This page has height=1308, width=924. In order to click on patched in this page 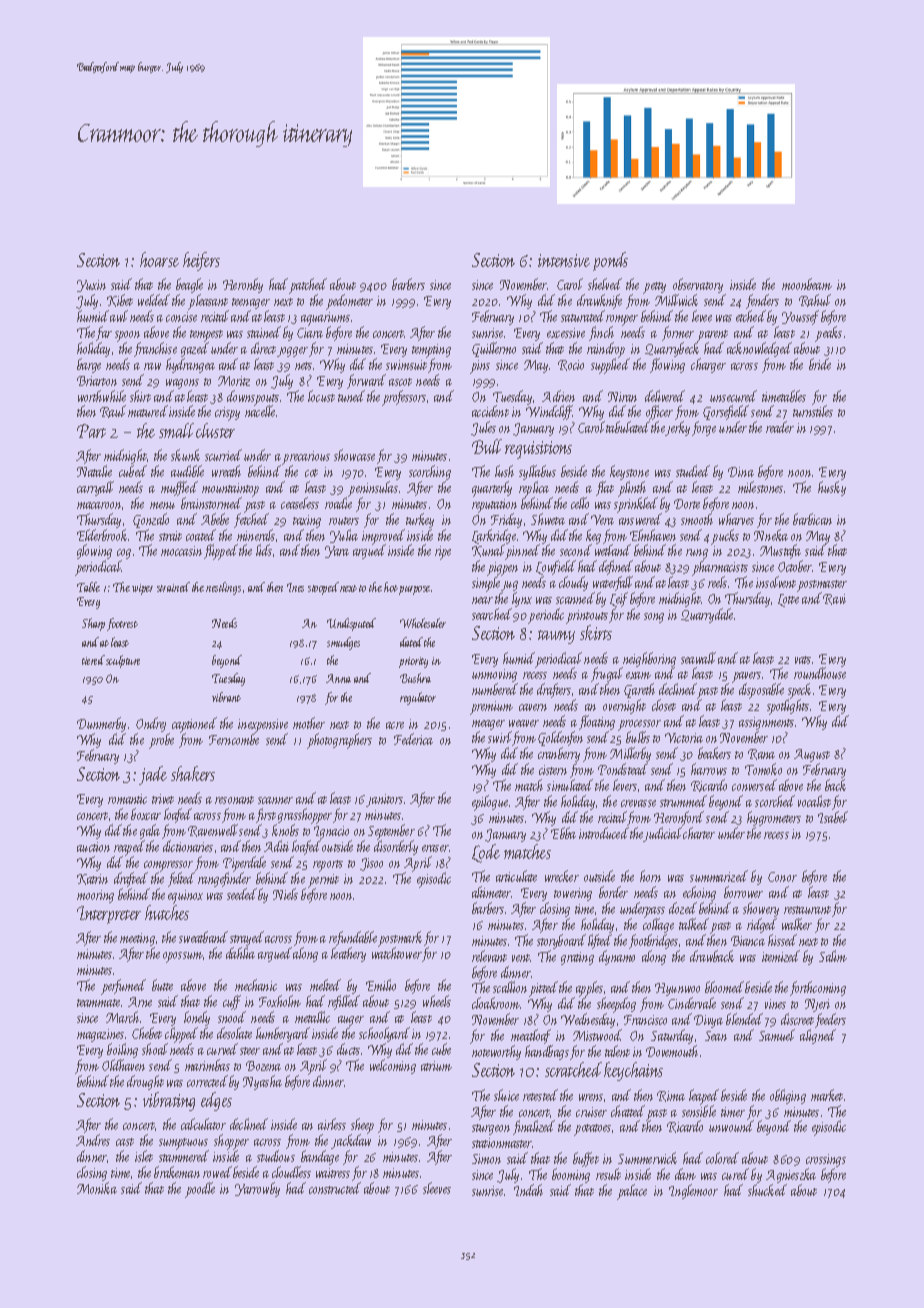, I will do `click(308, 286)`.
